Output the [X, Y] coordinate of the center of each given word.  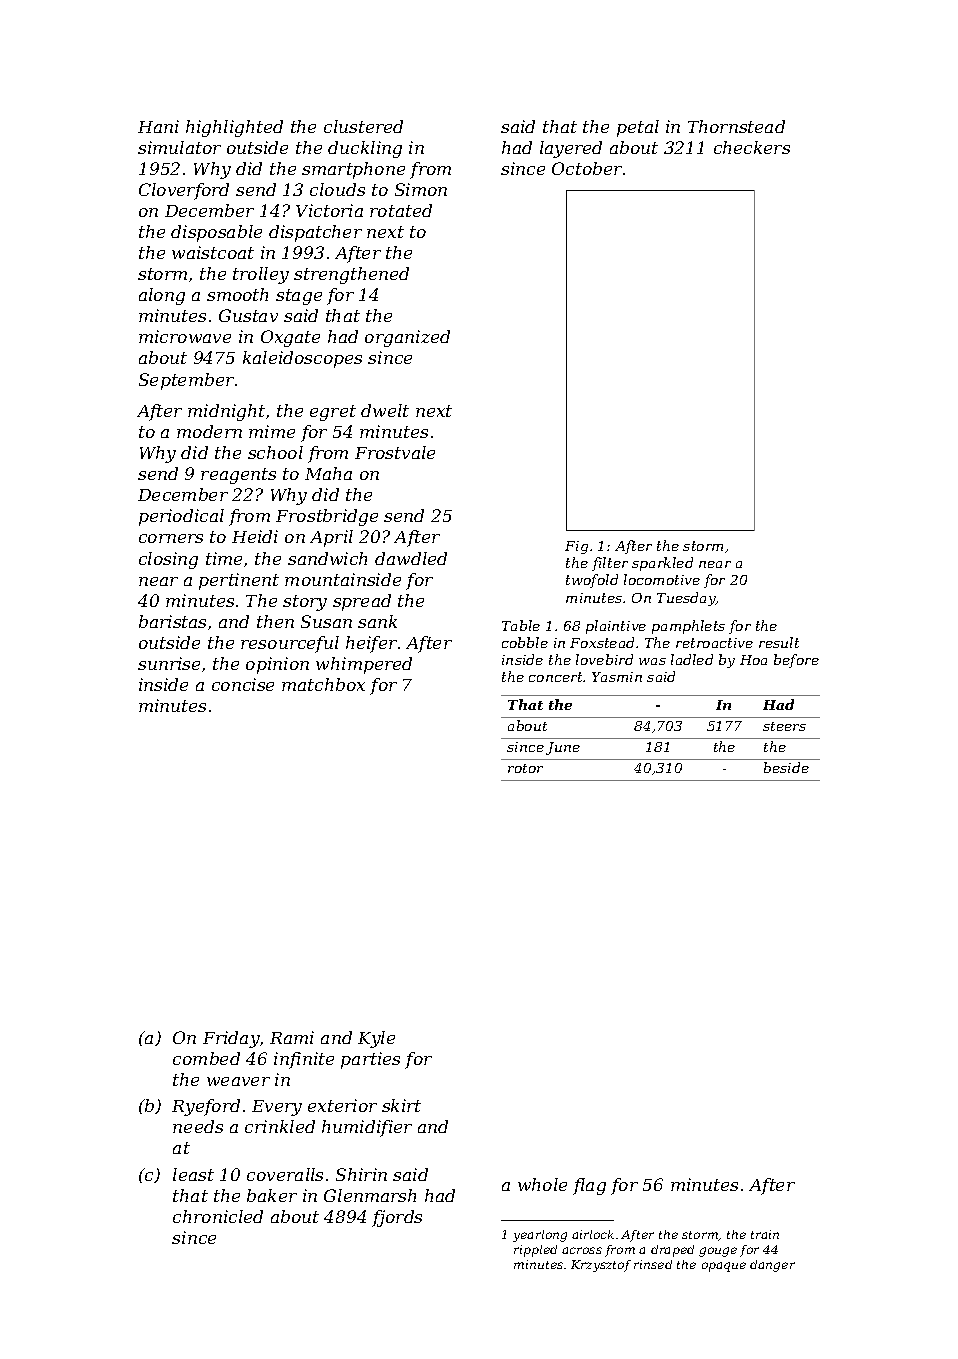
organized [407, 338]
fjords [397, 1218]
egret [333, 413]
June [563, 748]
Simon [421, 189]
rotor [525, 768]
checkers [752, 147]
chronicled [218, 1216]
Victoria [329, 210]
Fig [576, 547]
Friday [231, 1039]
